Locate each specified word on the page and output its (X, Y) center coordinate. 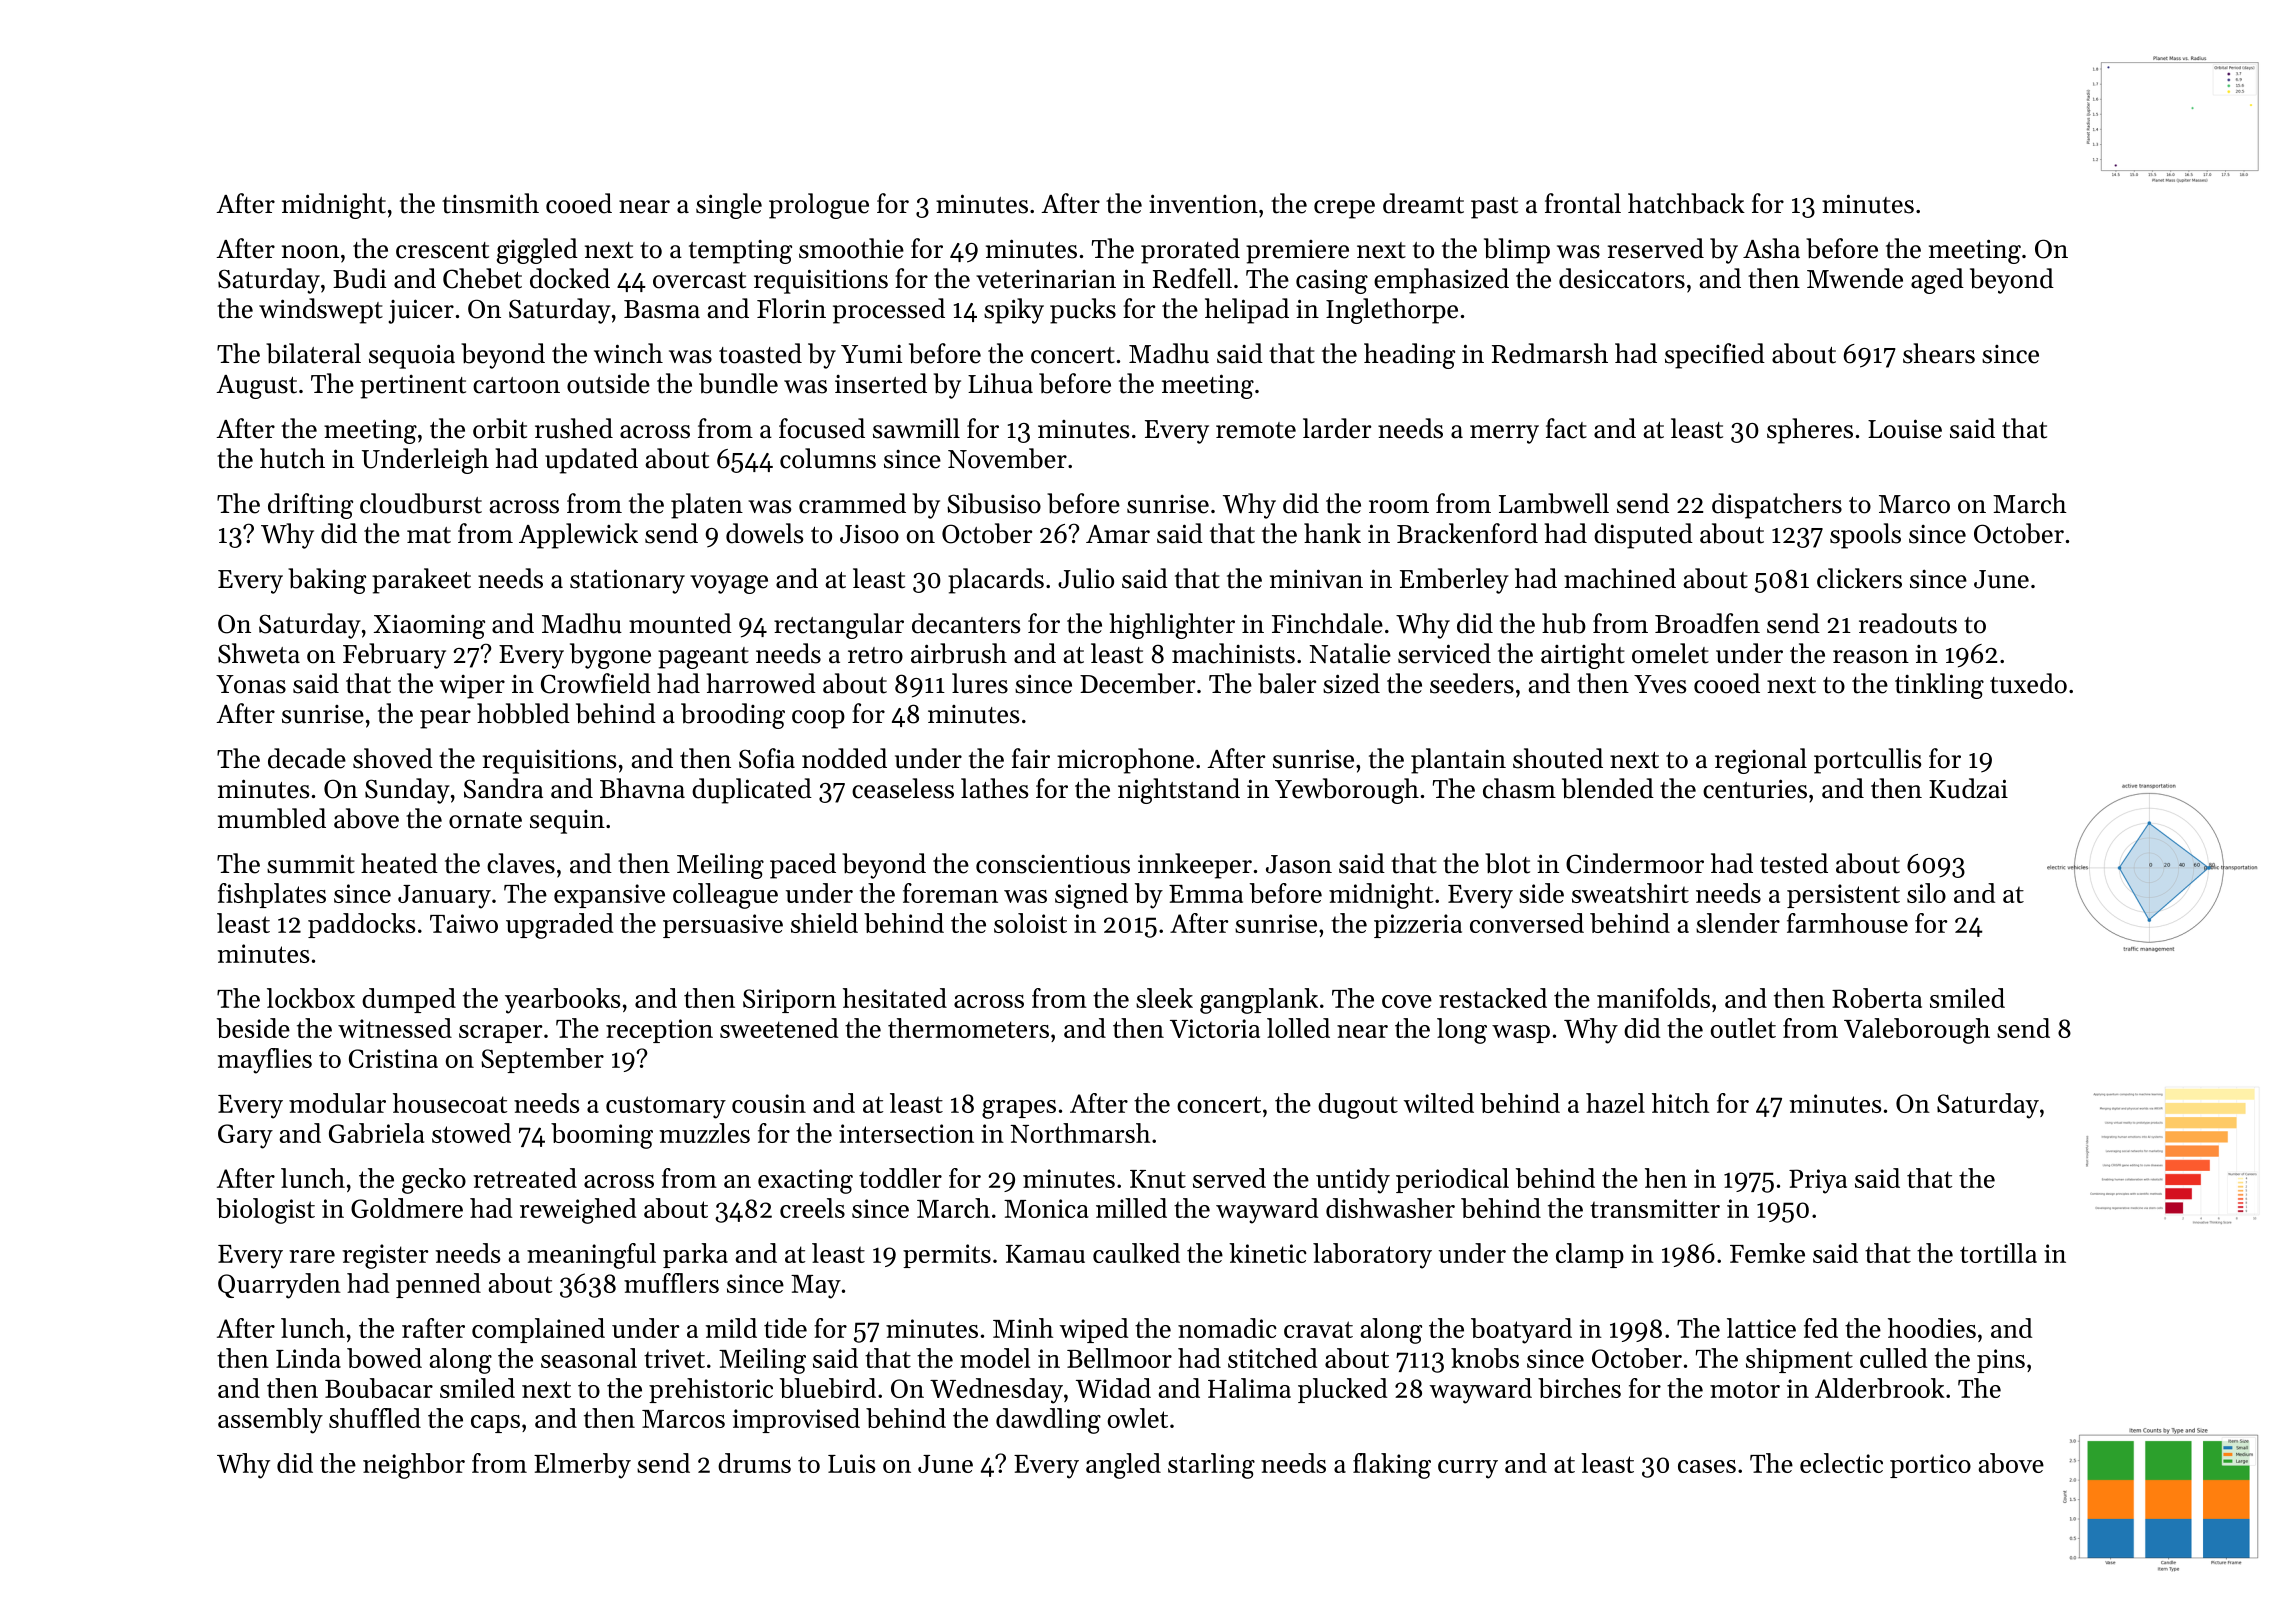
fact (1566, 428)
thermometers (968, 1028)
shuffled (375, 1418)
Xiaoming (429, 626)
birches (1579, 1388)
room (1399, 507)
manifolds (1653, 998)
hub (1564, 623)
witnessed (395, 1028)
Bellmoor (1119, 1358)
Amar (1118, 534)
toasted (760, 353)
